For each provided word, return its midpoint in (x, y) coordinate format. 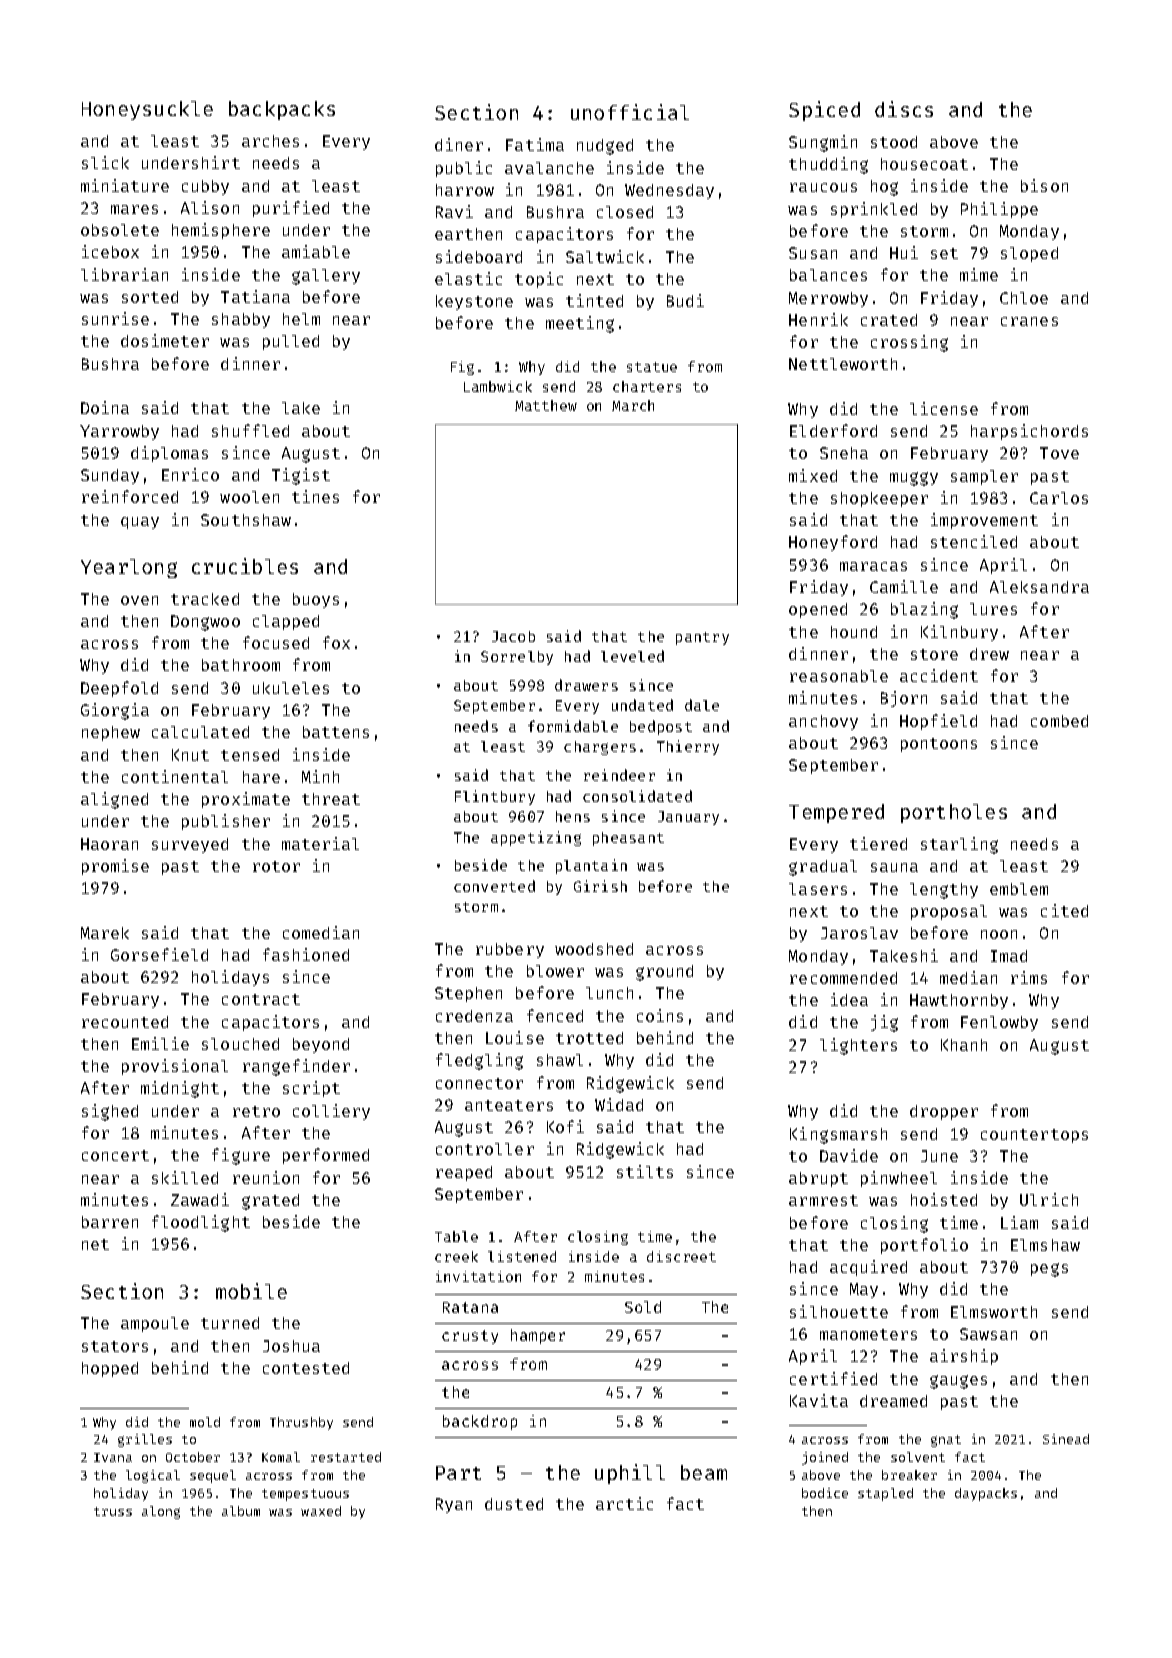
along (161, 1512)
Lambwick (498, 386)
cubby (205, 187)
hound (854, 632)
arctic (624, 1503)
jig (884, 1023)
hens (573, 816)
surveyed (190, 845)
